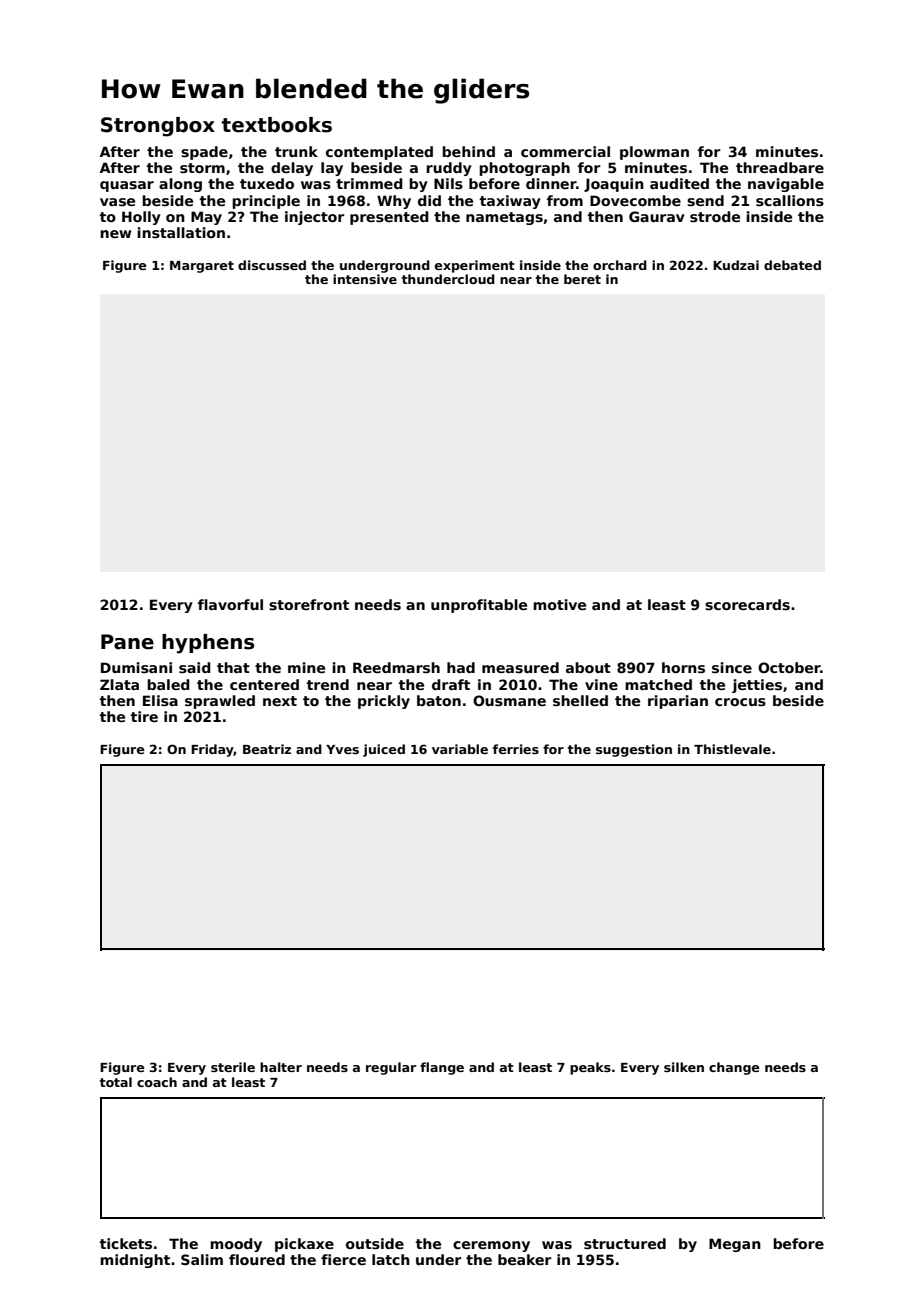 This screenshot has width=924, height=1308. I want to click on send, so click(705, 200).
